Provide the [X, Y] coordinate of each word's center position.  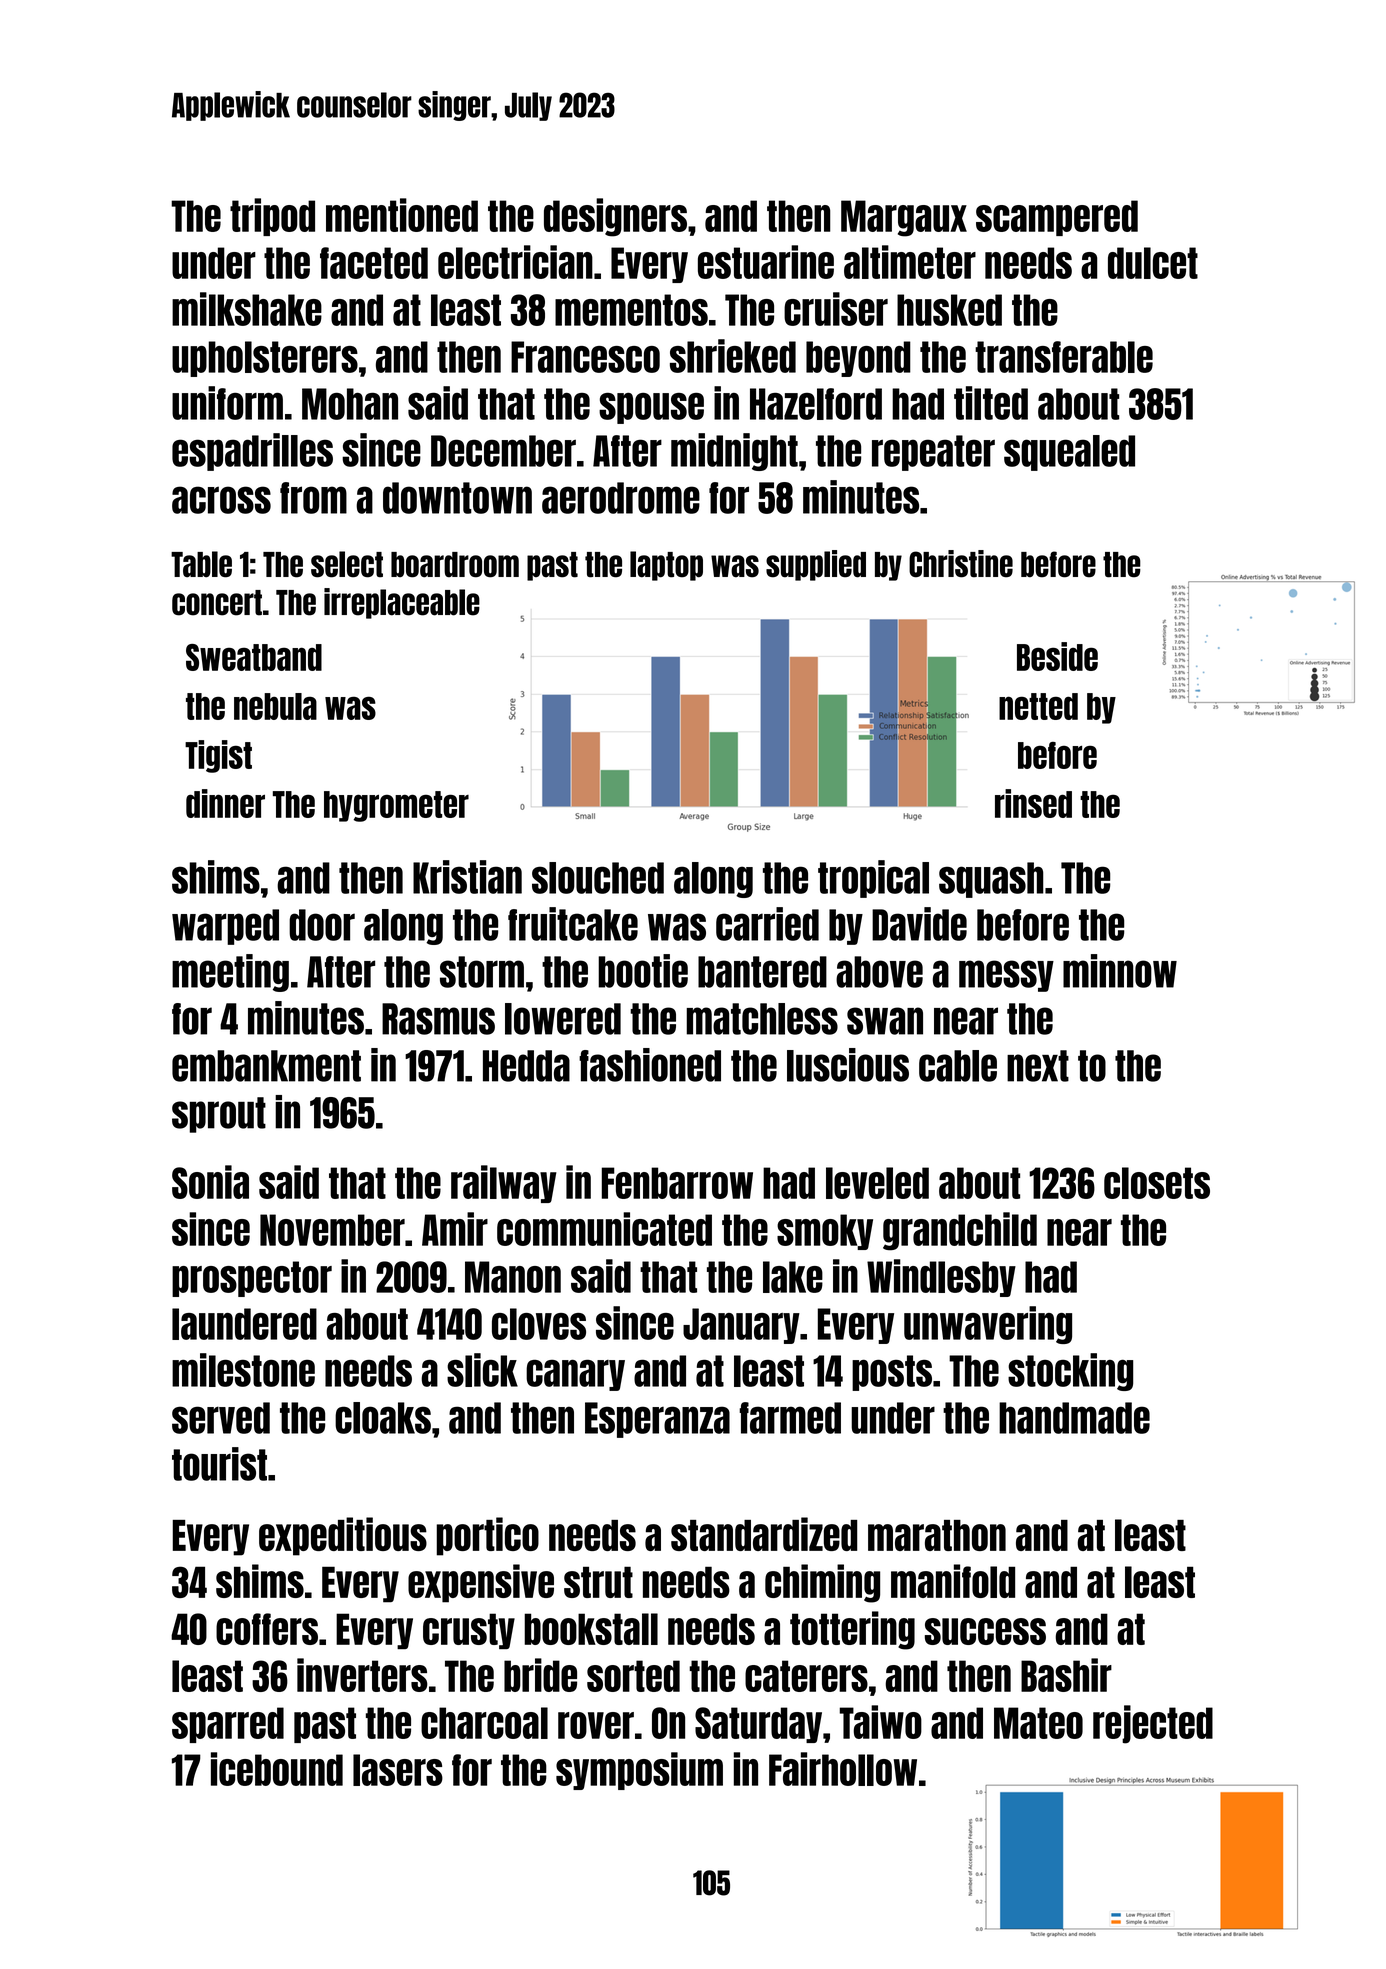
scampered [1057, 218]
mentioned [402, 215]
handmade [1074, 1418]
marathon [937, 1535]
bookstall [591, 1629]
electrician [515, 262]
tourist [219, 1464]
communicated [604, 1229]
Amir [455, 1229]
